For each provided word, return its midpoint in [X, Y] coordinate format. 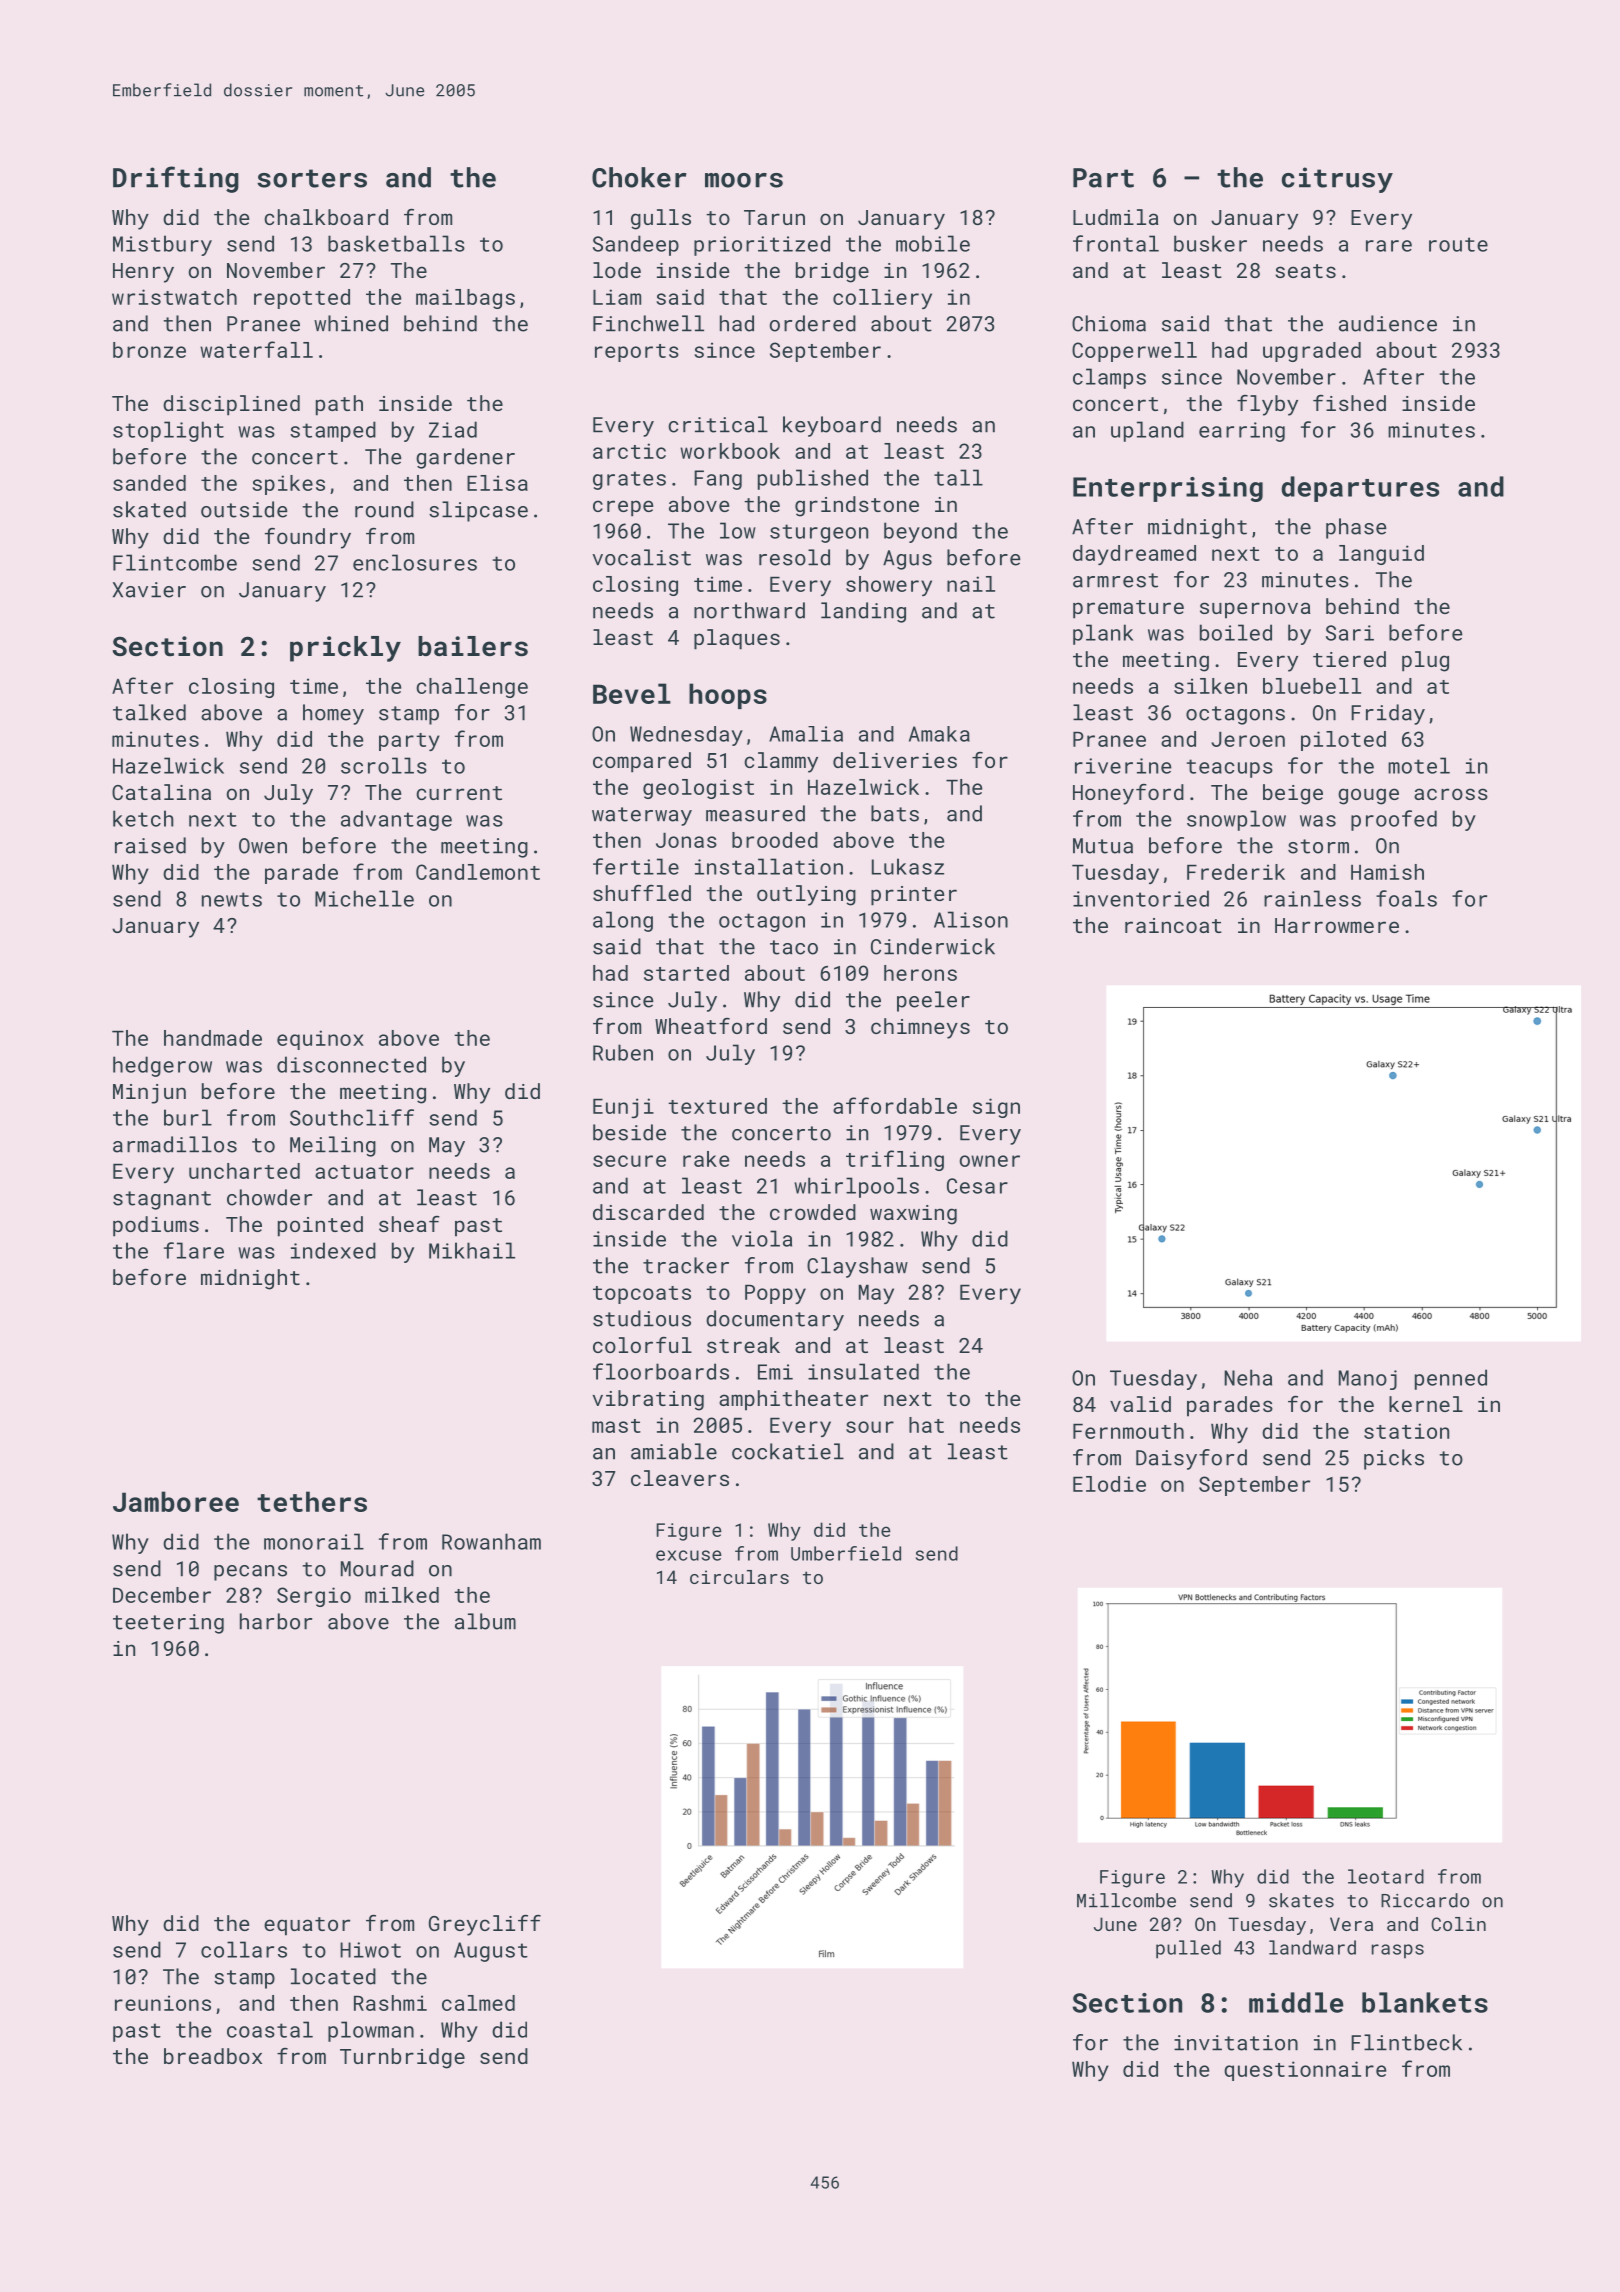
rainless [1312, 898]
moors [744, 180]
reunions [163, 2003]
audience [1388, 323]
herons [920, 973]
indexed [333, 1250]
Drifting [176, 179]
